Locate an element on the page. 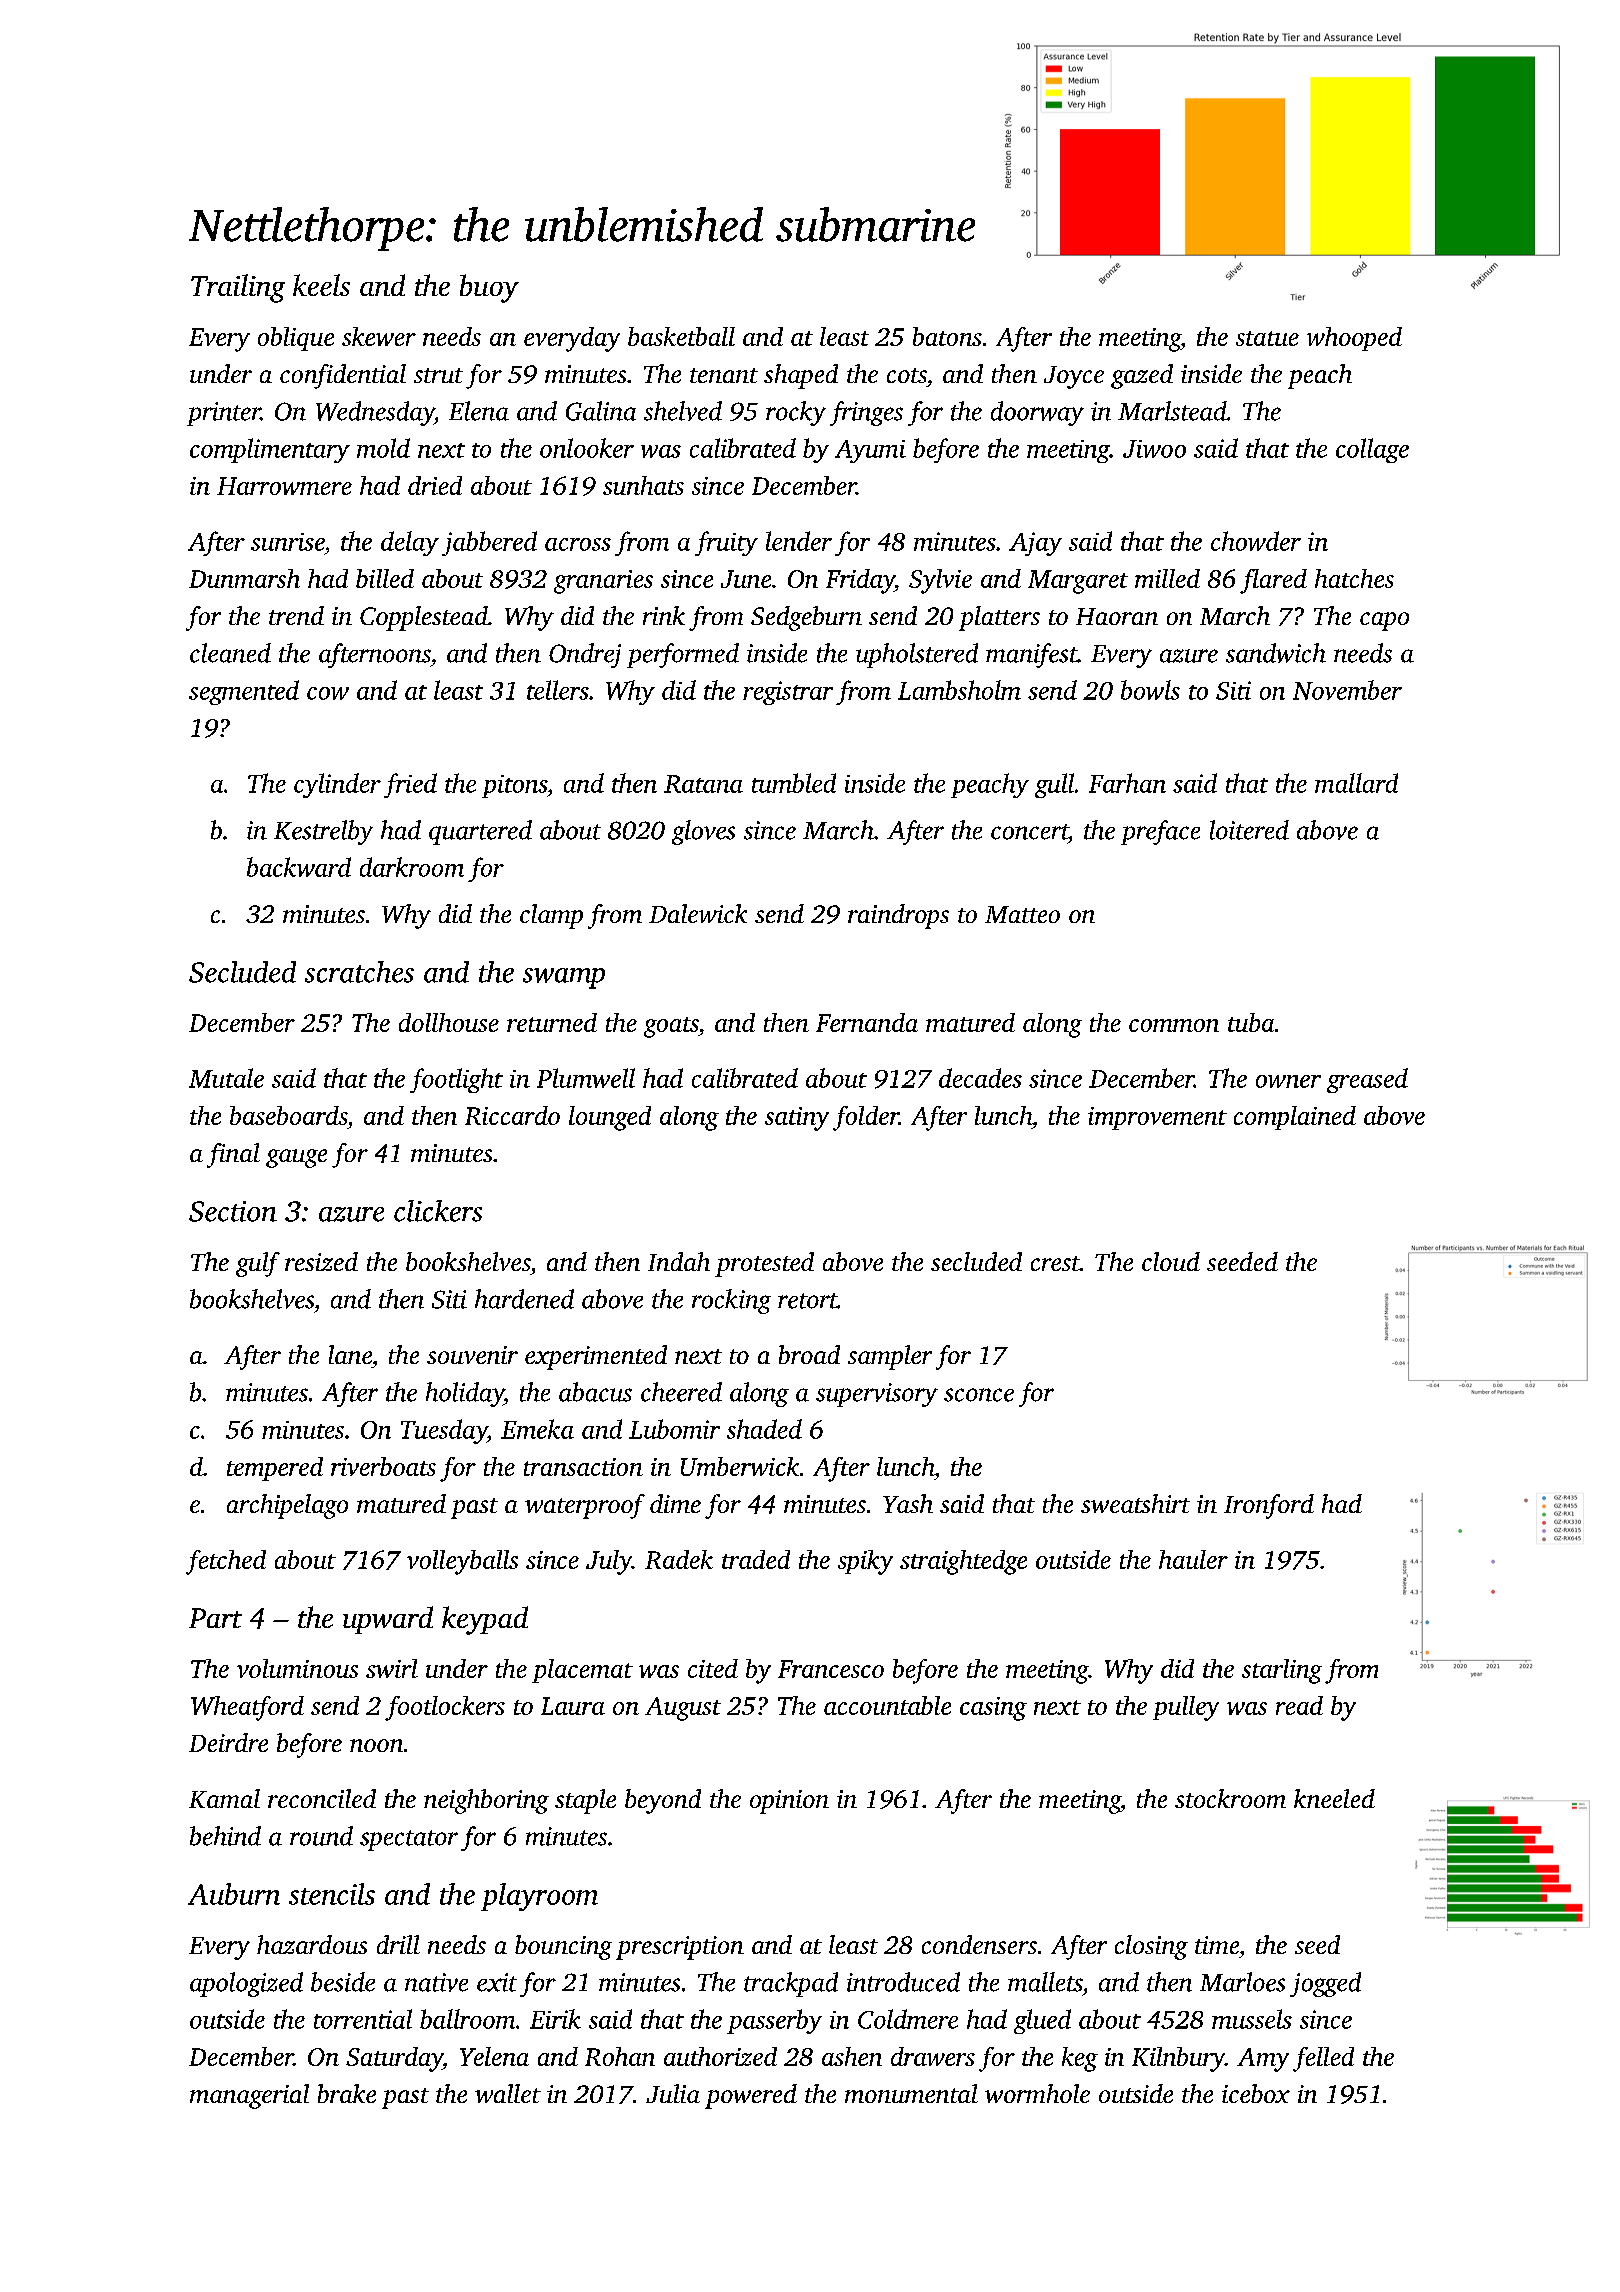 The height and width of the document is (2292, 1620). voluminous is located at coordinates (297, 1668).
